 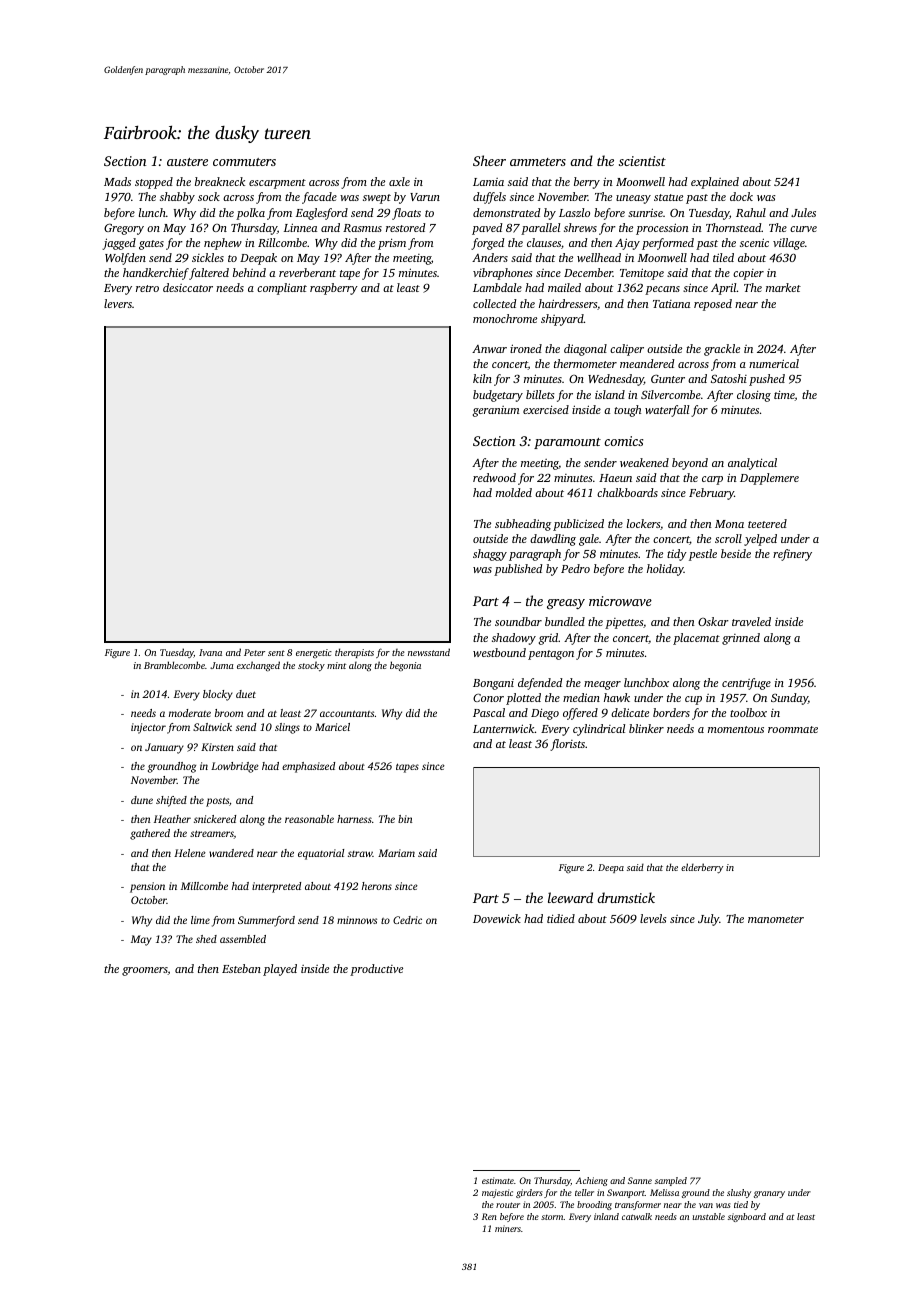 I want to click on demonstrated, so click(x=506, y=212).
